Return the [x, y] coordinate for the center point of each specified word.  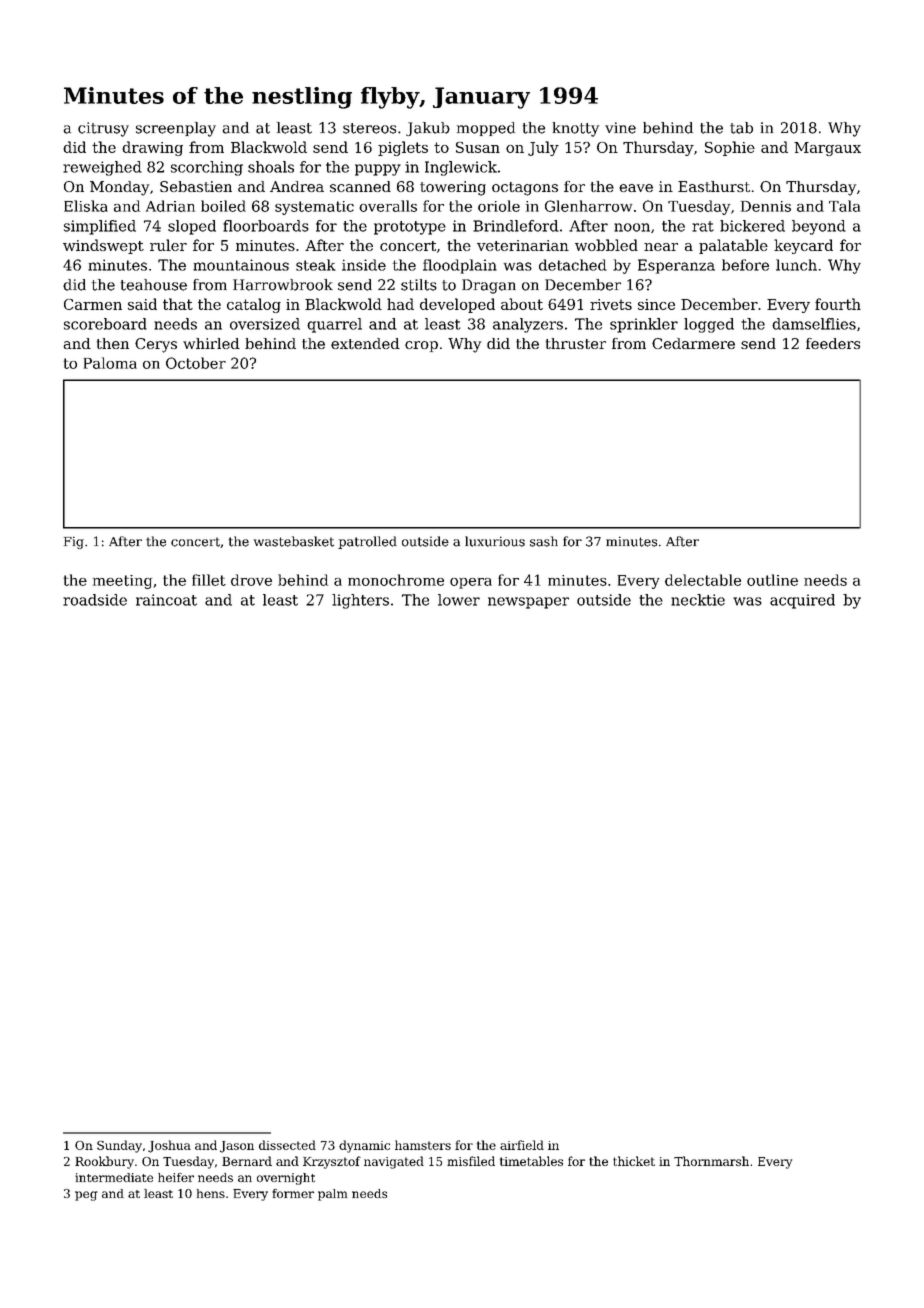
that [178, 304]
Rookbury [104, 1162]
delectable [703, 580]
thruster [576, 343]
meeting [122, 582]
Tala [844, 206]
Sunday [119, 1146]
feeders [833, 343]
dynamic [364, 1146]
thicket [634, 1161]
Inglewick [461, 168]
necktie [698, 600]
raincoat [166, 600]
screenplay [176, 129]
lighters [360, 601]
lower [459, 600]
